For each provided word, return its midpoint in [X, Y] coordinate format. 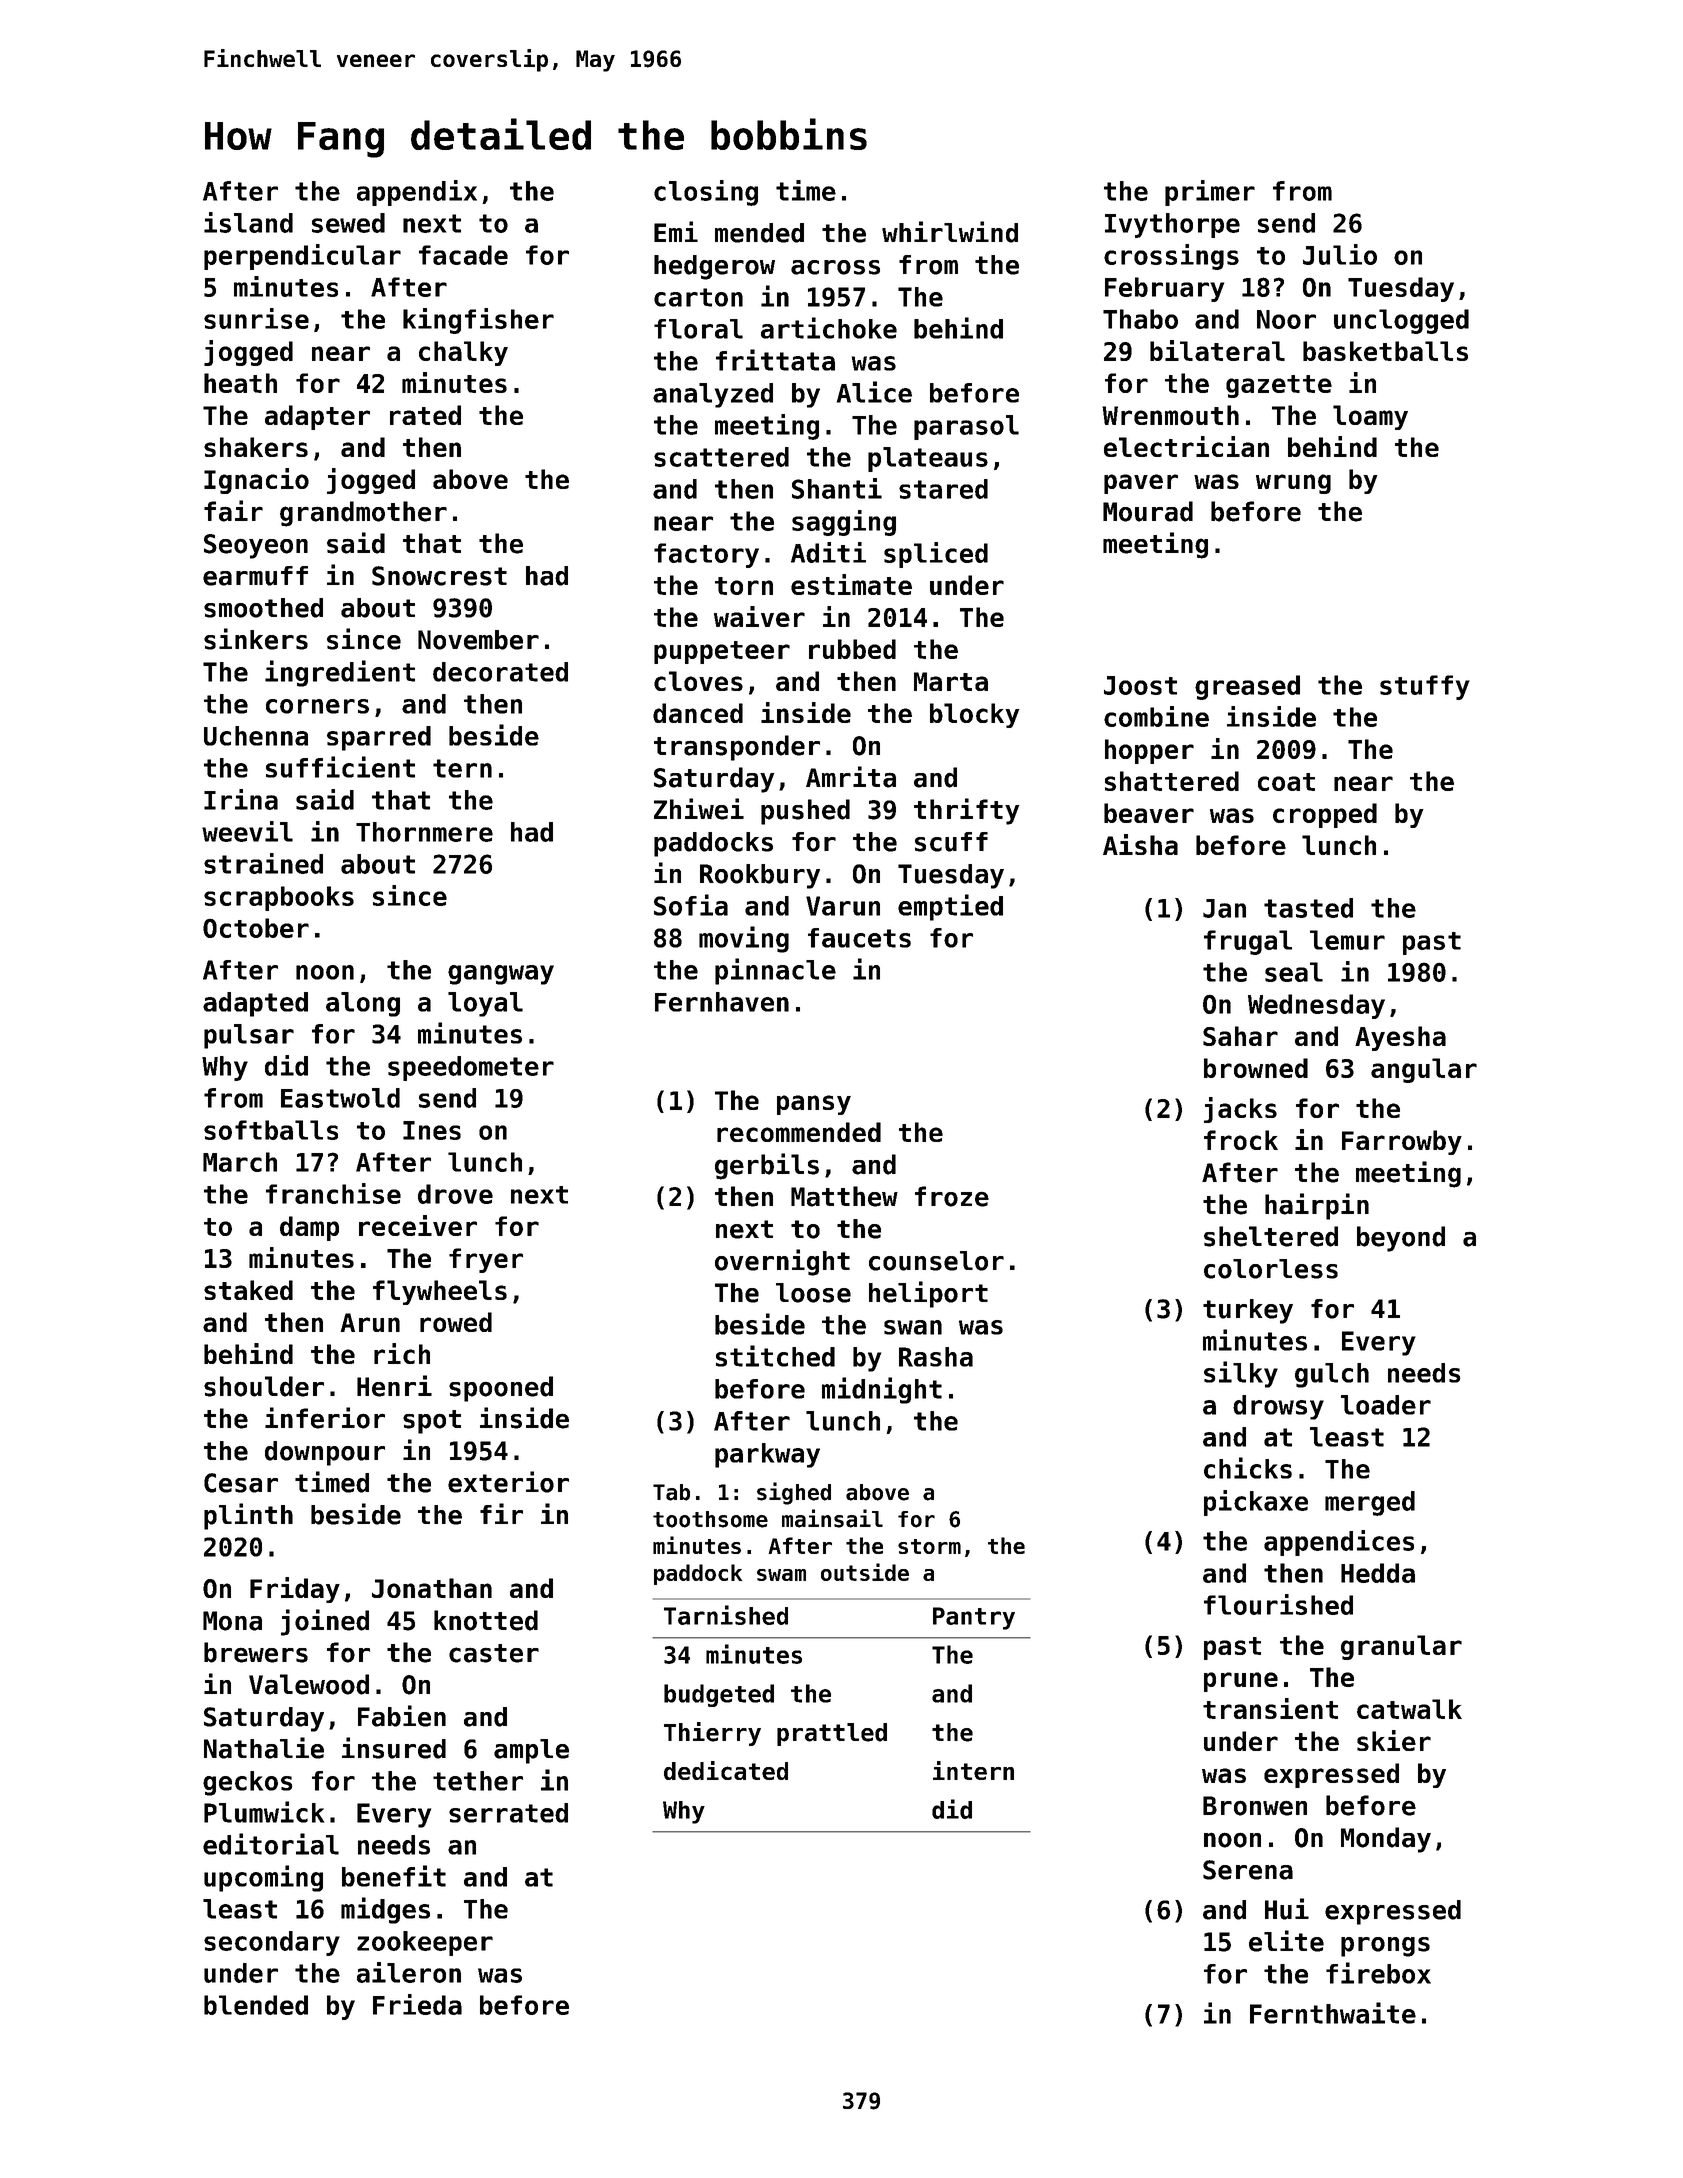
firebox [1378, 1973]
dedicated [726, 1770]
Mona [232, 1621]
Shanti [837, 488]
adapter [317, 417]
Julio [1340, 254]
